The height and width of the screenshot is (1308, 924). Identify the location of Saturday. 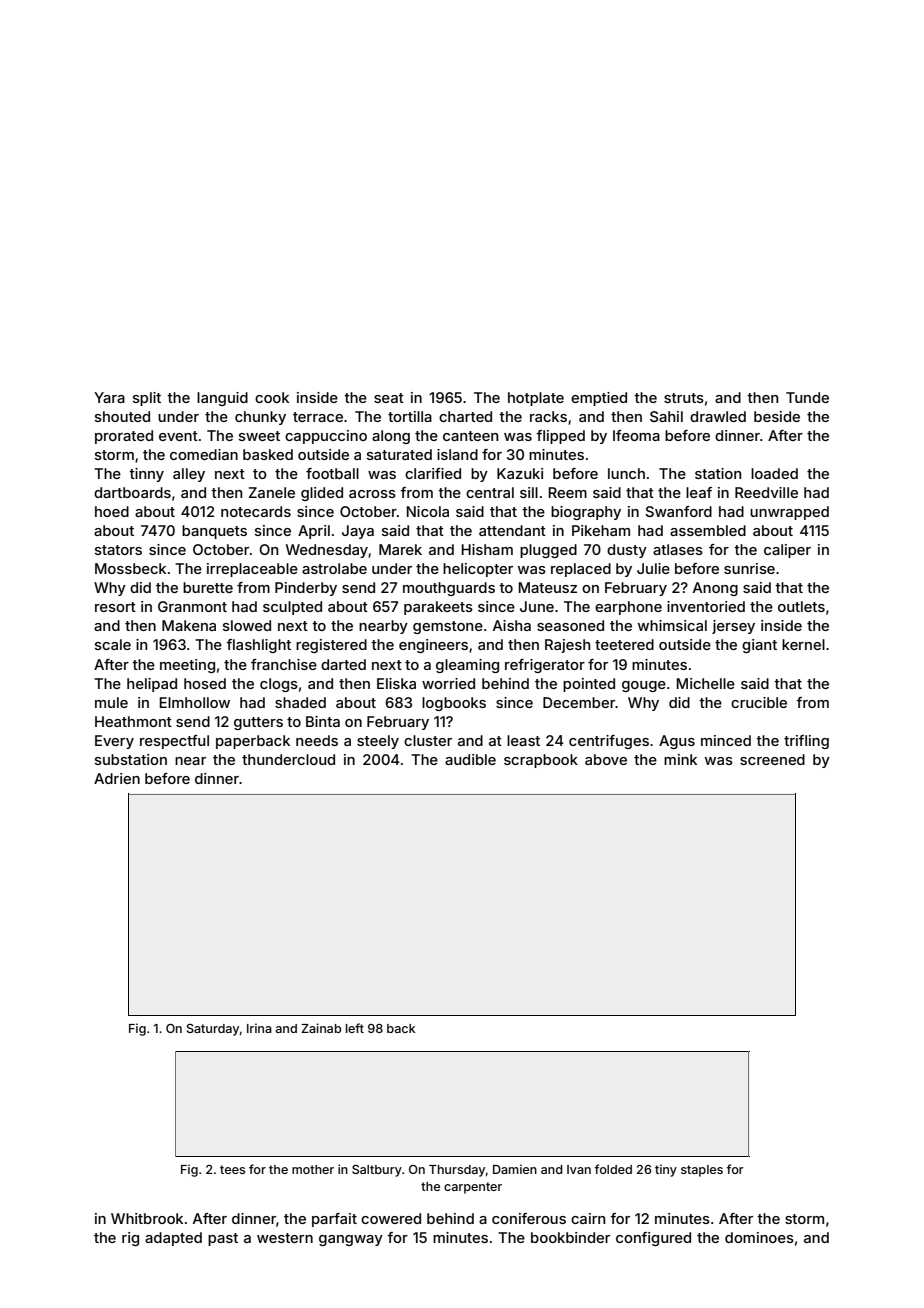
(213, 1030).
